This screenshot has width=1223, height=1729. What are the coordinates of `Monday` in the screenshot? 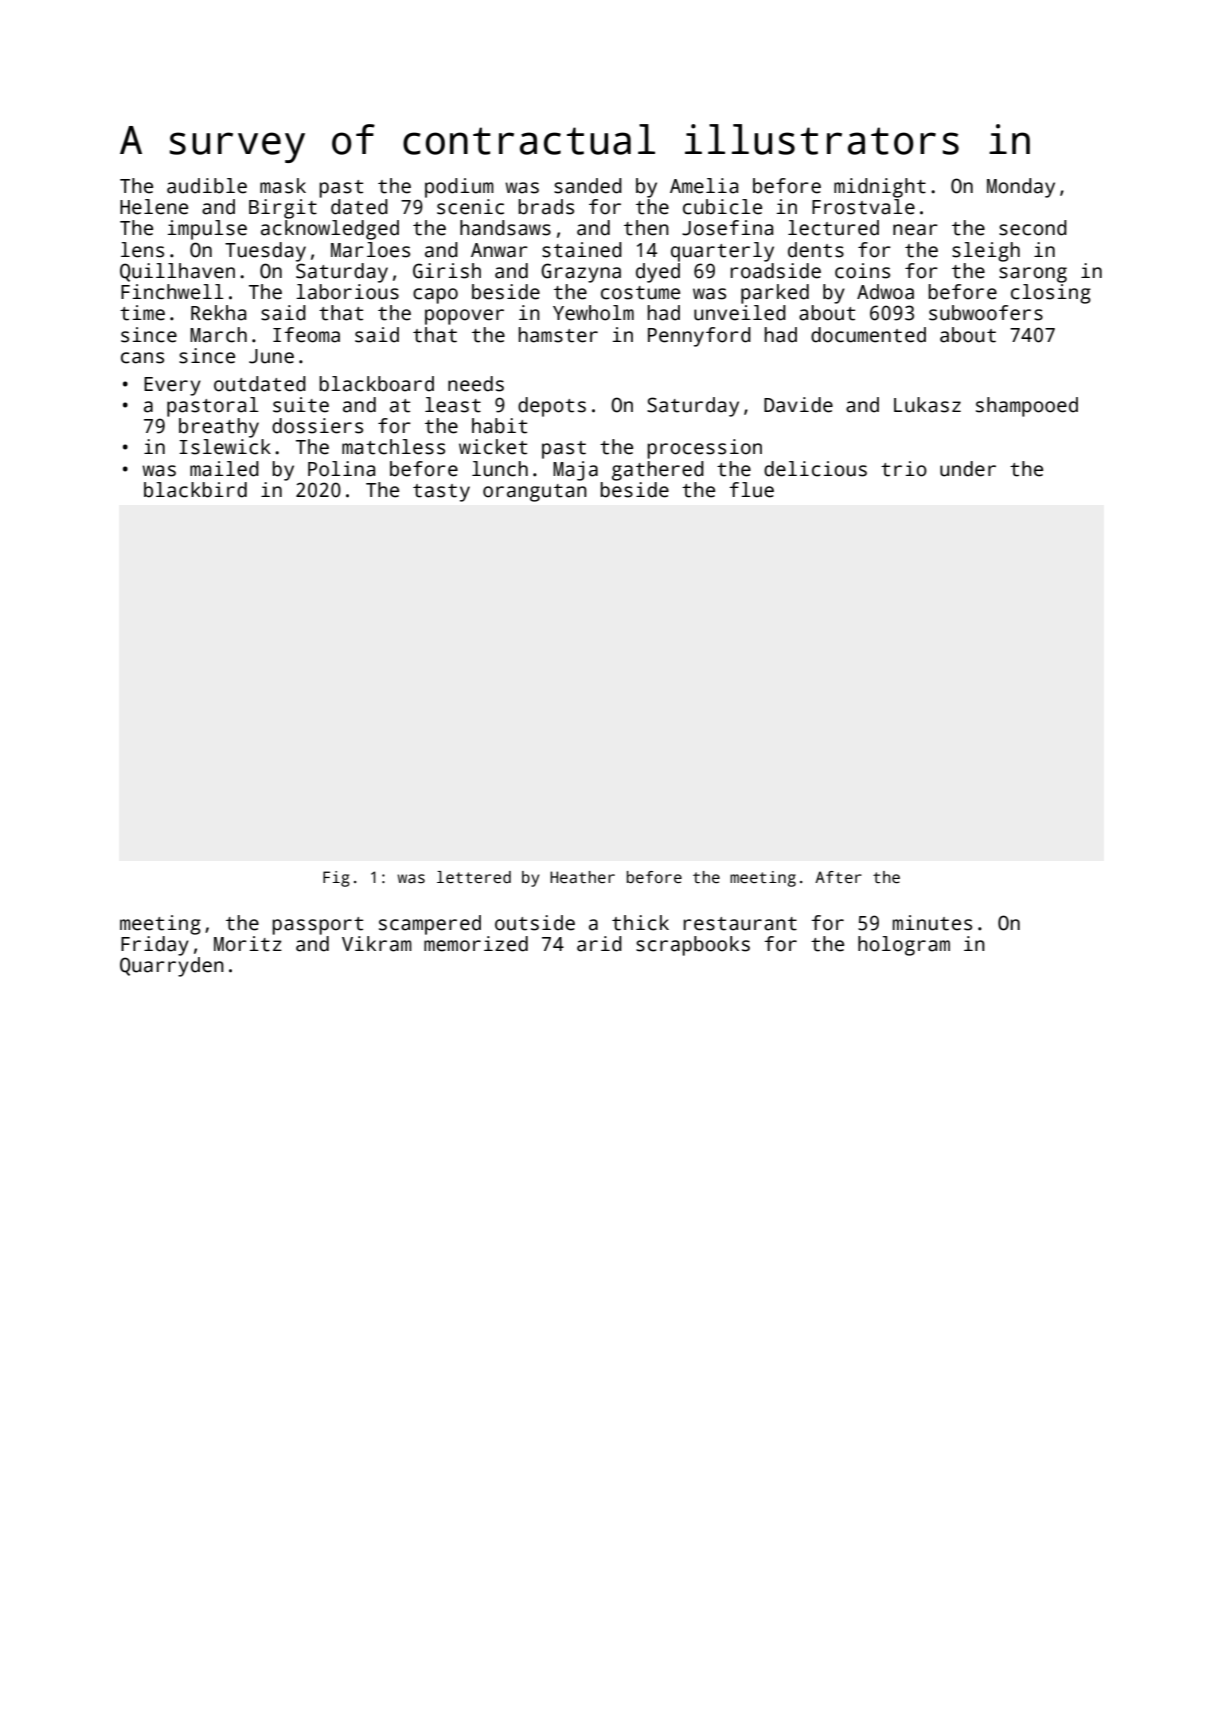 It's located at (1021, 188).
